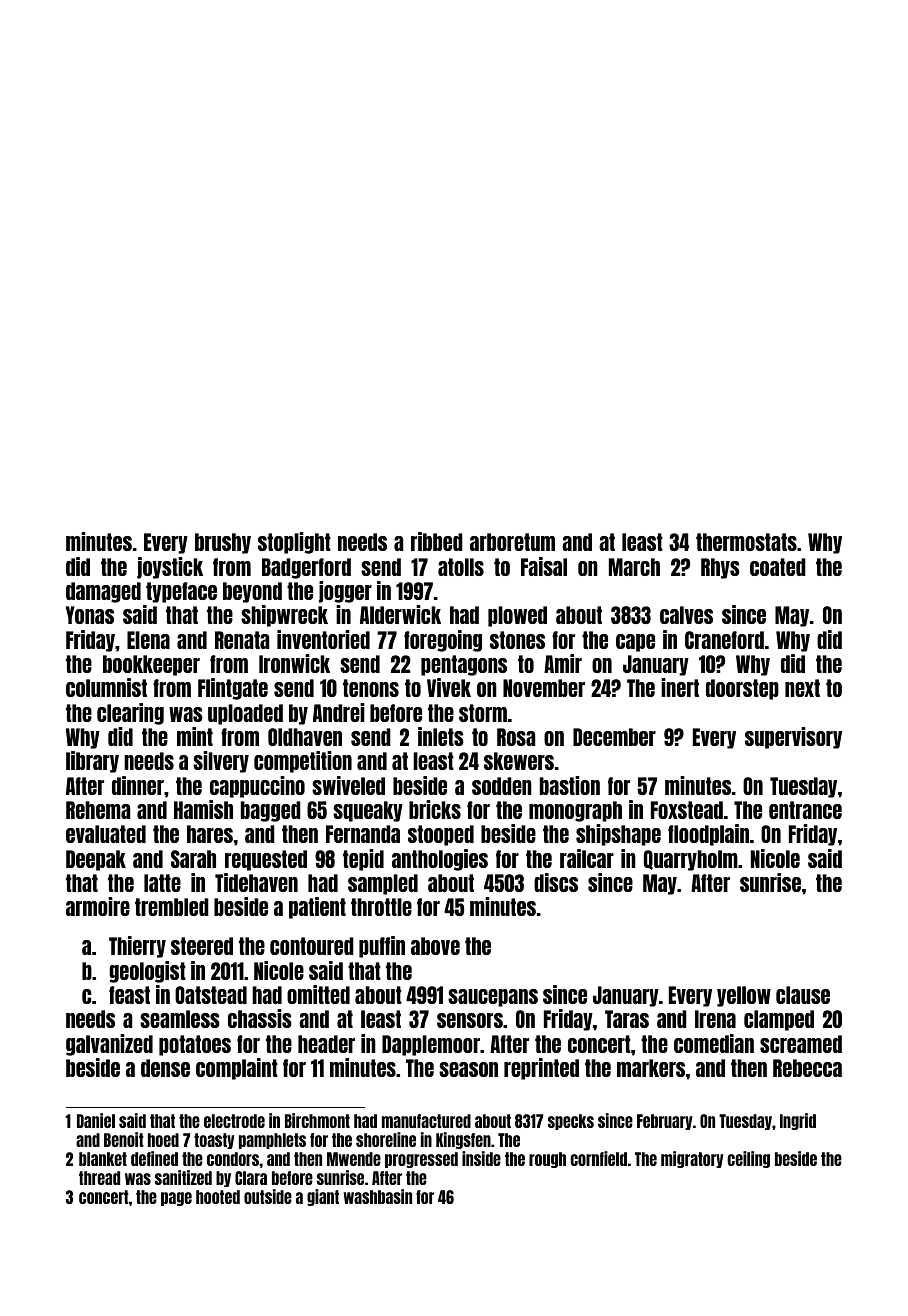  Describe the element at coordinates (570, 785) in the screenshot. I see `bastion` at that location.
